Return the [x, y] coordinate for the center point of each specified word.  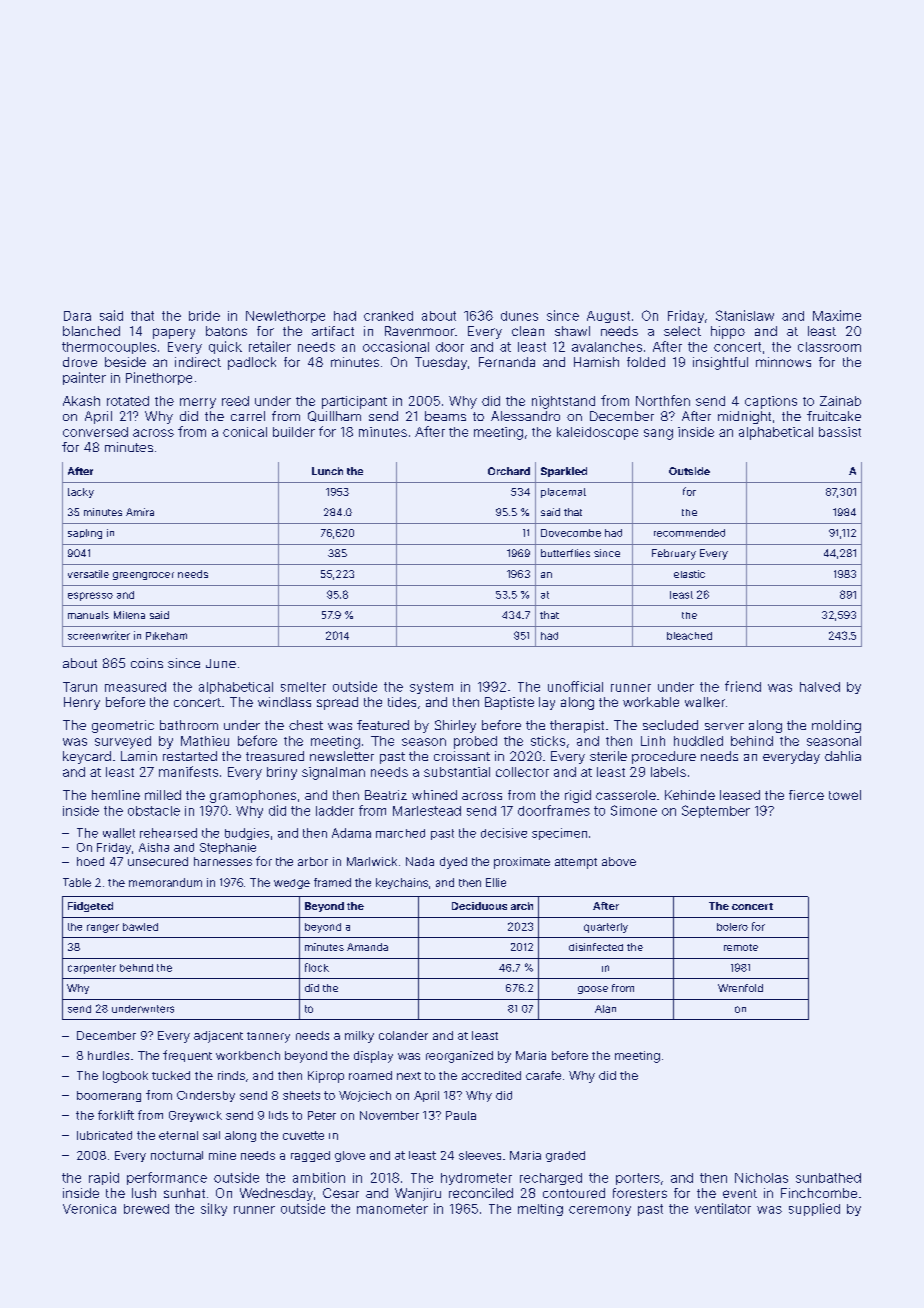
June [221, 663]
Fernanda [507, 362]
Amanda [367, 947]
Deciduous [479, 906]
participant [354, 402]
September [716, 811]
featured [383, 725]
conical [245, 432]
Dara [77, 316]
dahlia [843, 756]
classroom [829, 347]
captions [771, 402]
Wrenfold [740, 988]
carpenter [92, 969]
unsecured [158, 861]
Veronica [89, 1209]
